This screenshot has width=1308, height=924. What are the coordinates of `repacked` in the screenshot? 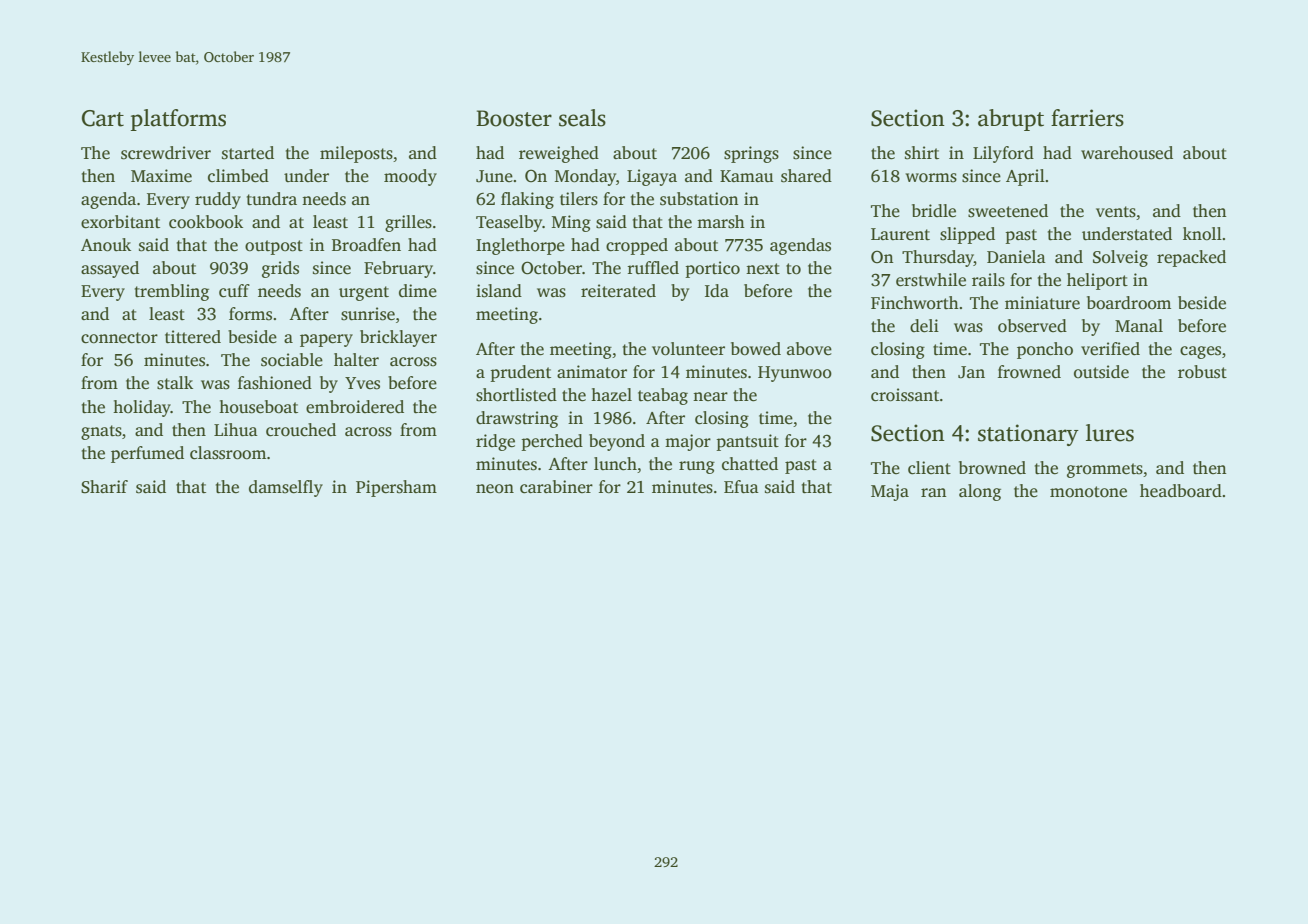 It's located at (1191, 258).
